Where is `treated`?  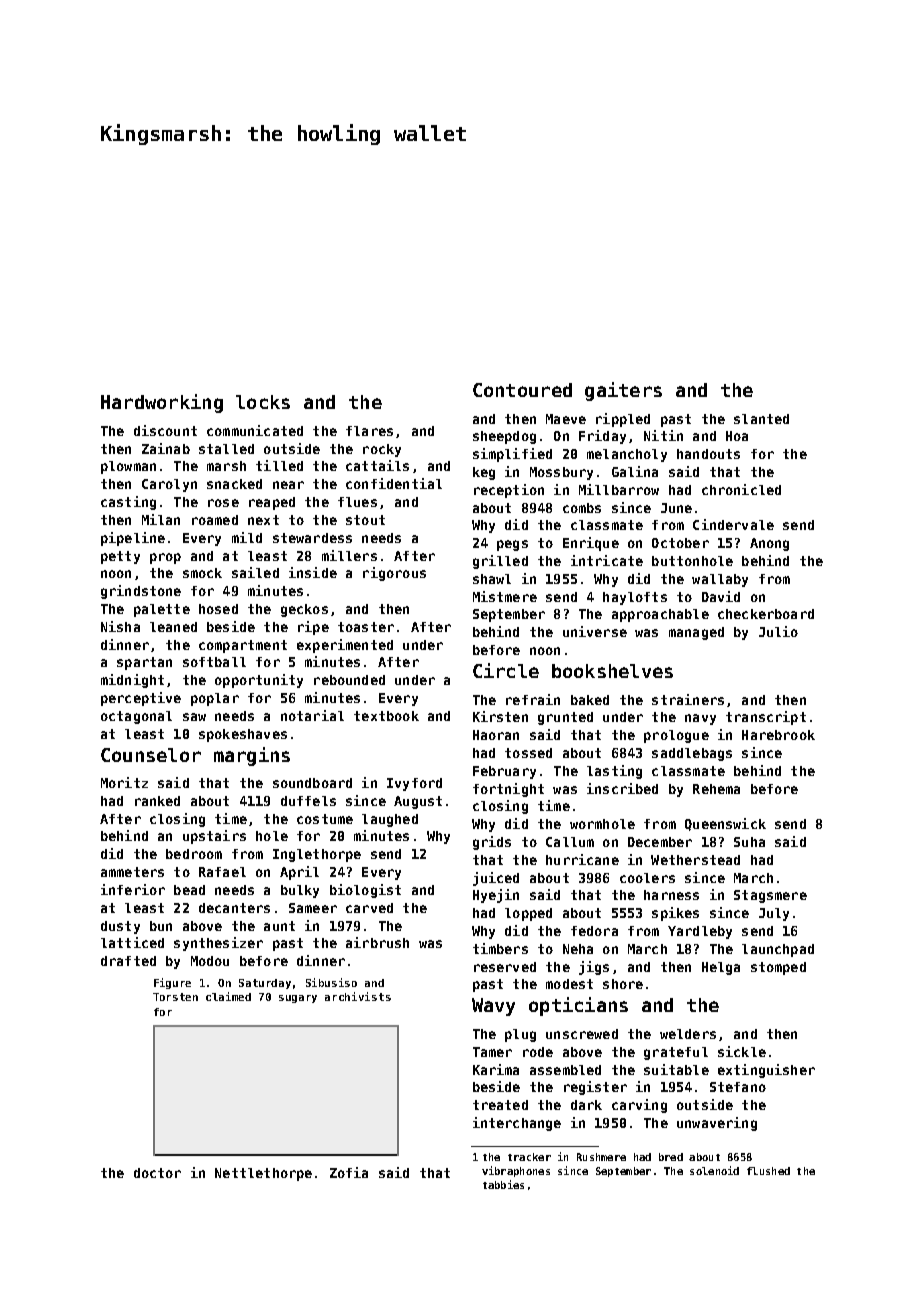 treated is located at coordinates (500, 1105).
